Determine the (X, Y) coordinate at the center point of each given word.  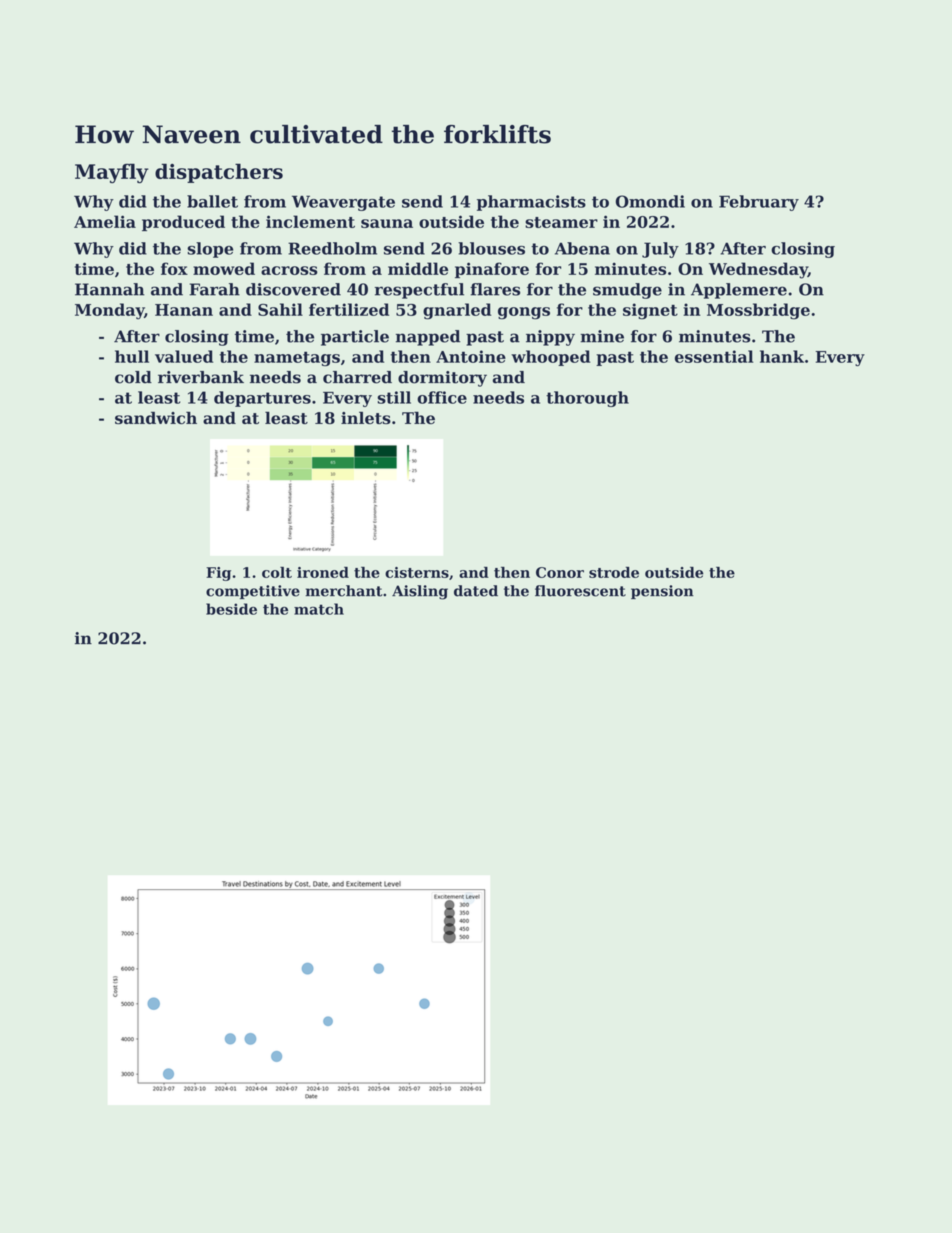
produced (183, 223)
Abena (582, 248)
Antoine (471, 356)
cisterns (417, 572)
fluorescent (580, 591)
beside (231, 609)
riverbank (201, 377)
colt (277, 572)
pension (662, 592)
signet (650, 311)
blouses (491, 248)
